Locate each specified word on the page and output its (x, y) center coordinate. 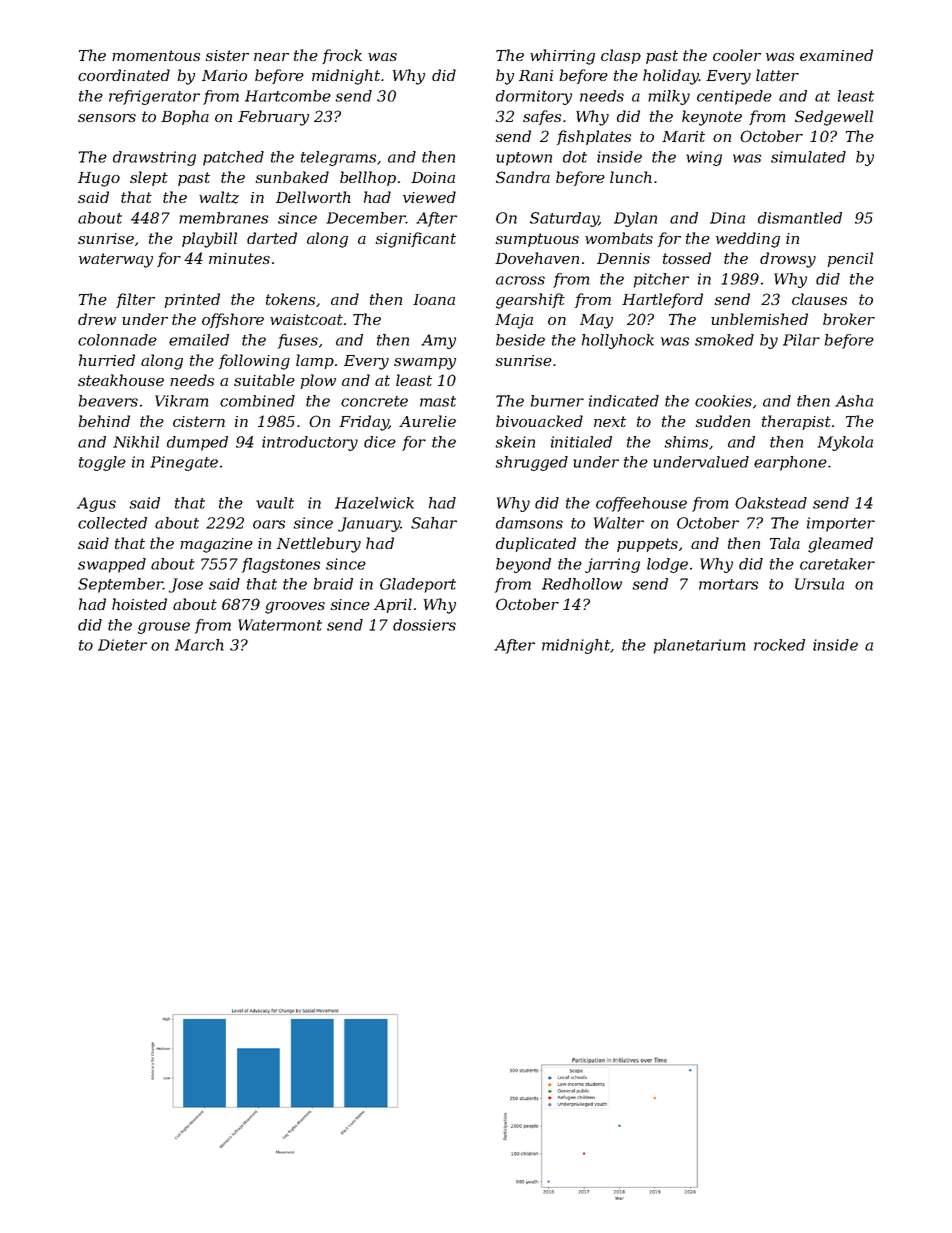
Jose (186, 585)
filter (135, 300)
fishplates (594, 137)
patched (233, 158)
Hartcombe (288, 96)
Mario (224, 75)
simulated (808, 157)
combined (257, 401)
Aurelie (427, 421)
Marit (683, 136)
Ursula (819, 584)
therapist (796, 422)
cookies (723, 401)
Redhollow (582, 584)
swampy (425, 364)
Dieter (122, 645)
